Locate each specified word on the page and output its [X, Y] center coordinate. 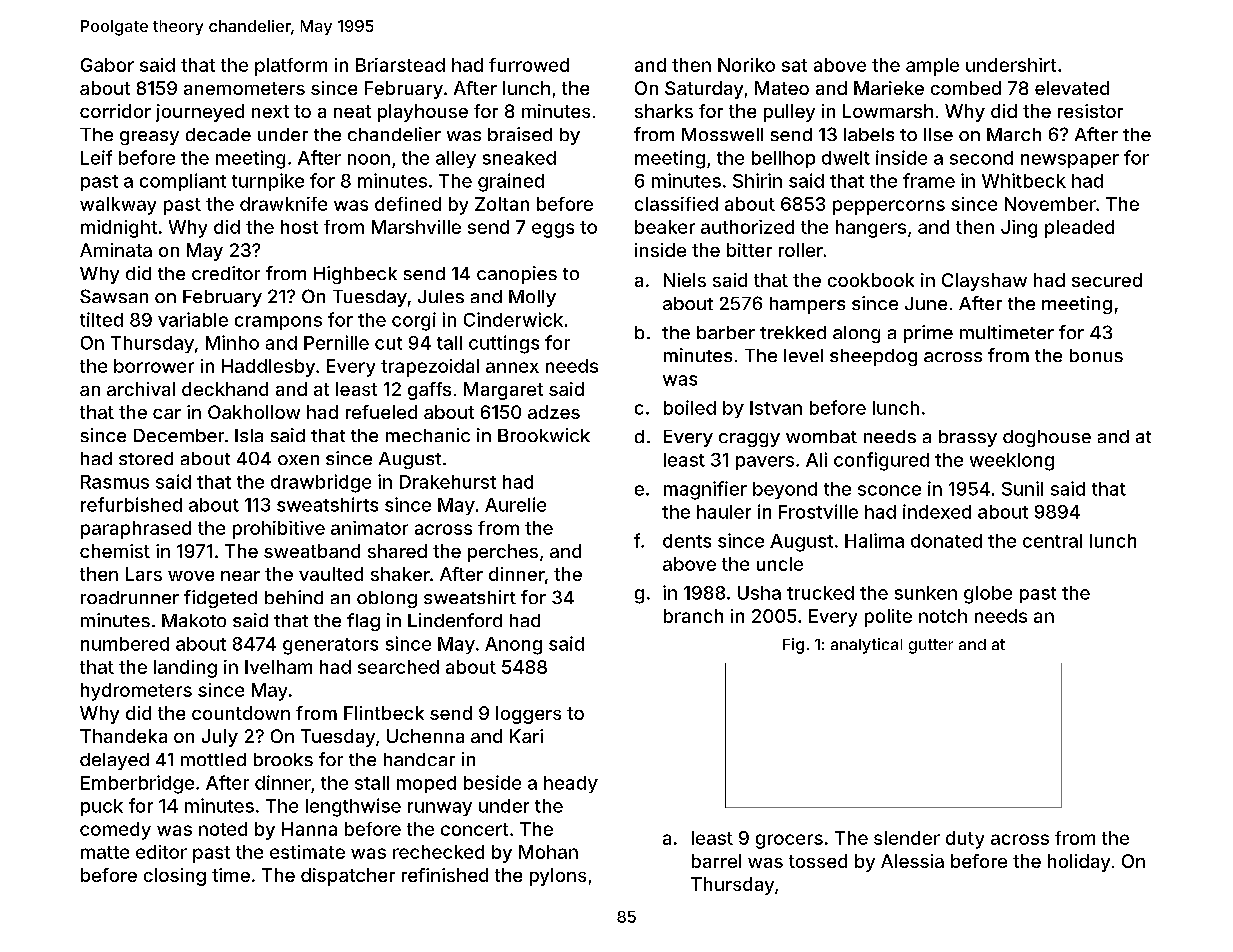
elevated [1072, 88]
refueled [381, 412]
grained [511, 182]
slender [907, 838]
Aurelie [515, 504]
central [1052, 541]
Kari [526, 736]
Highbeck [355, 275]
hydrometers [136, 692]
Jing [1019, 229]
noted [223, 829]
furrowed [529, 65]
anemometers [244, 88]
